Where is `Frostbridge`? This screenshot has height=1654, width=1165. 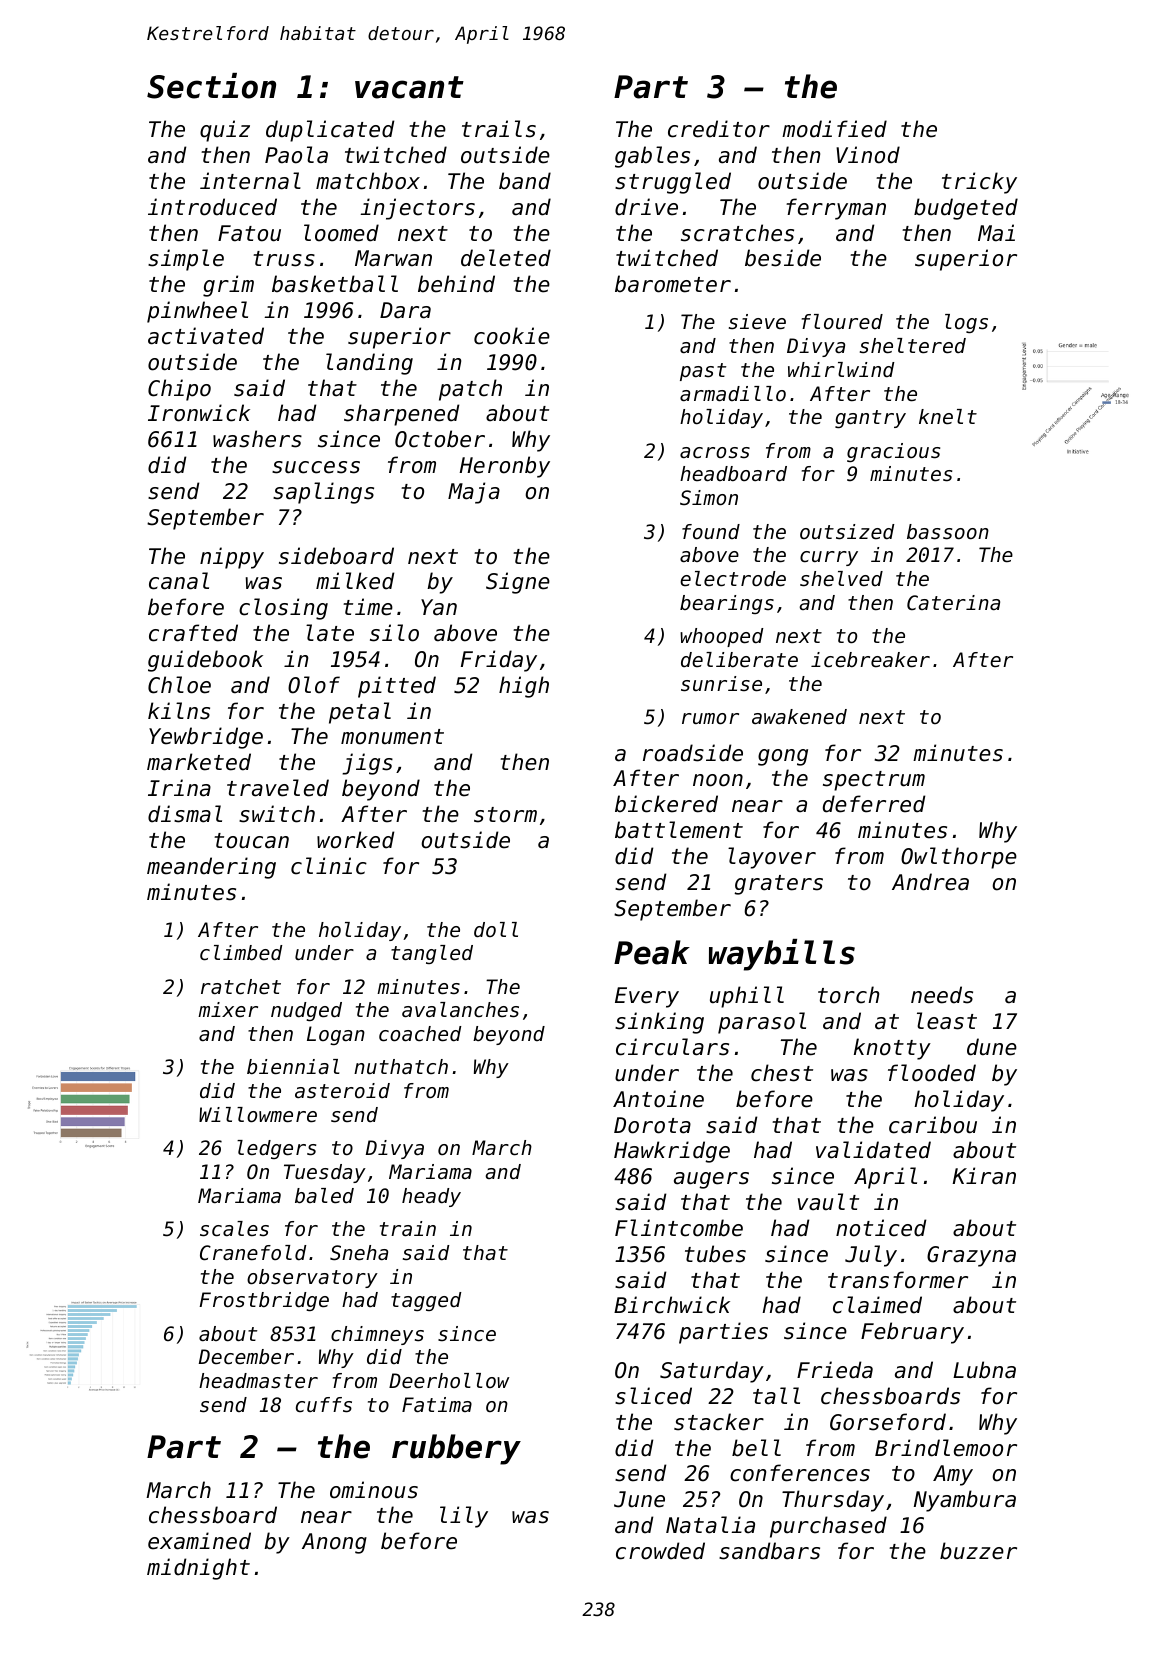 Frostbridge is located at coordinates (264, 1301).
